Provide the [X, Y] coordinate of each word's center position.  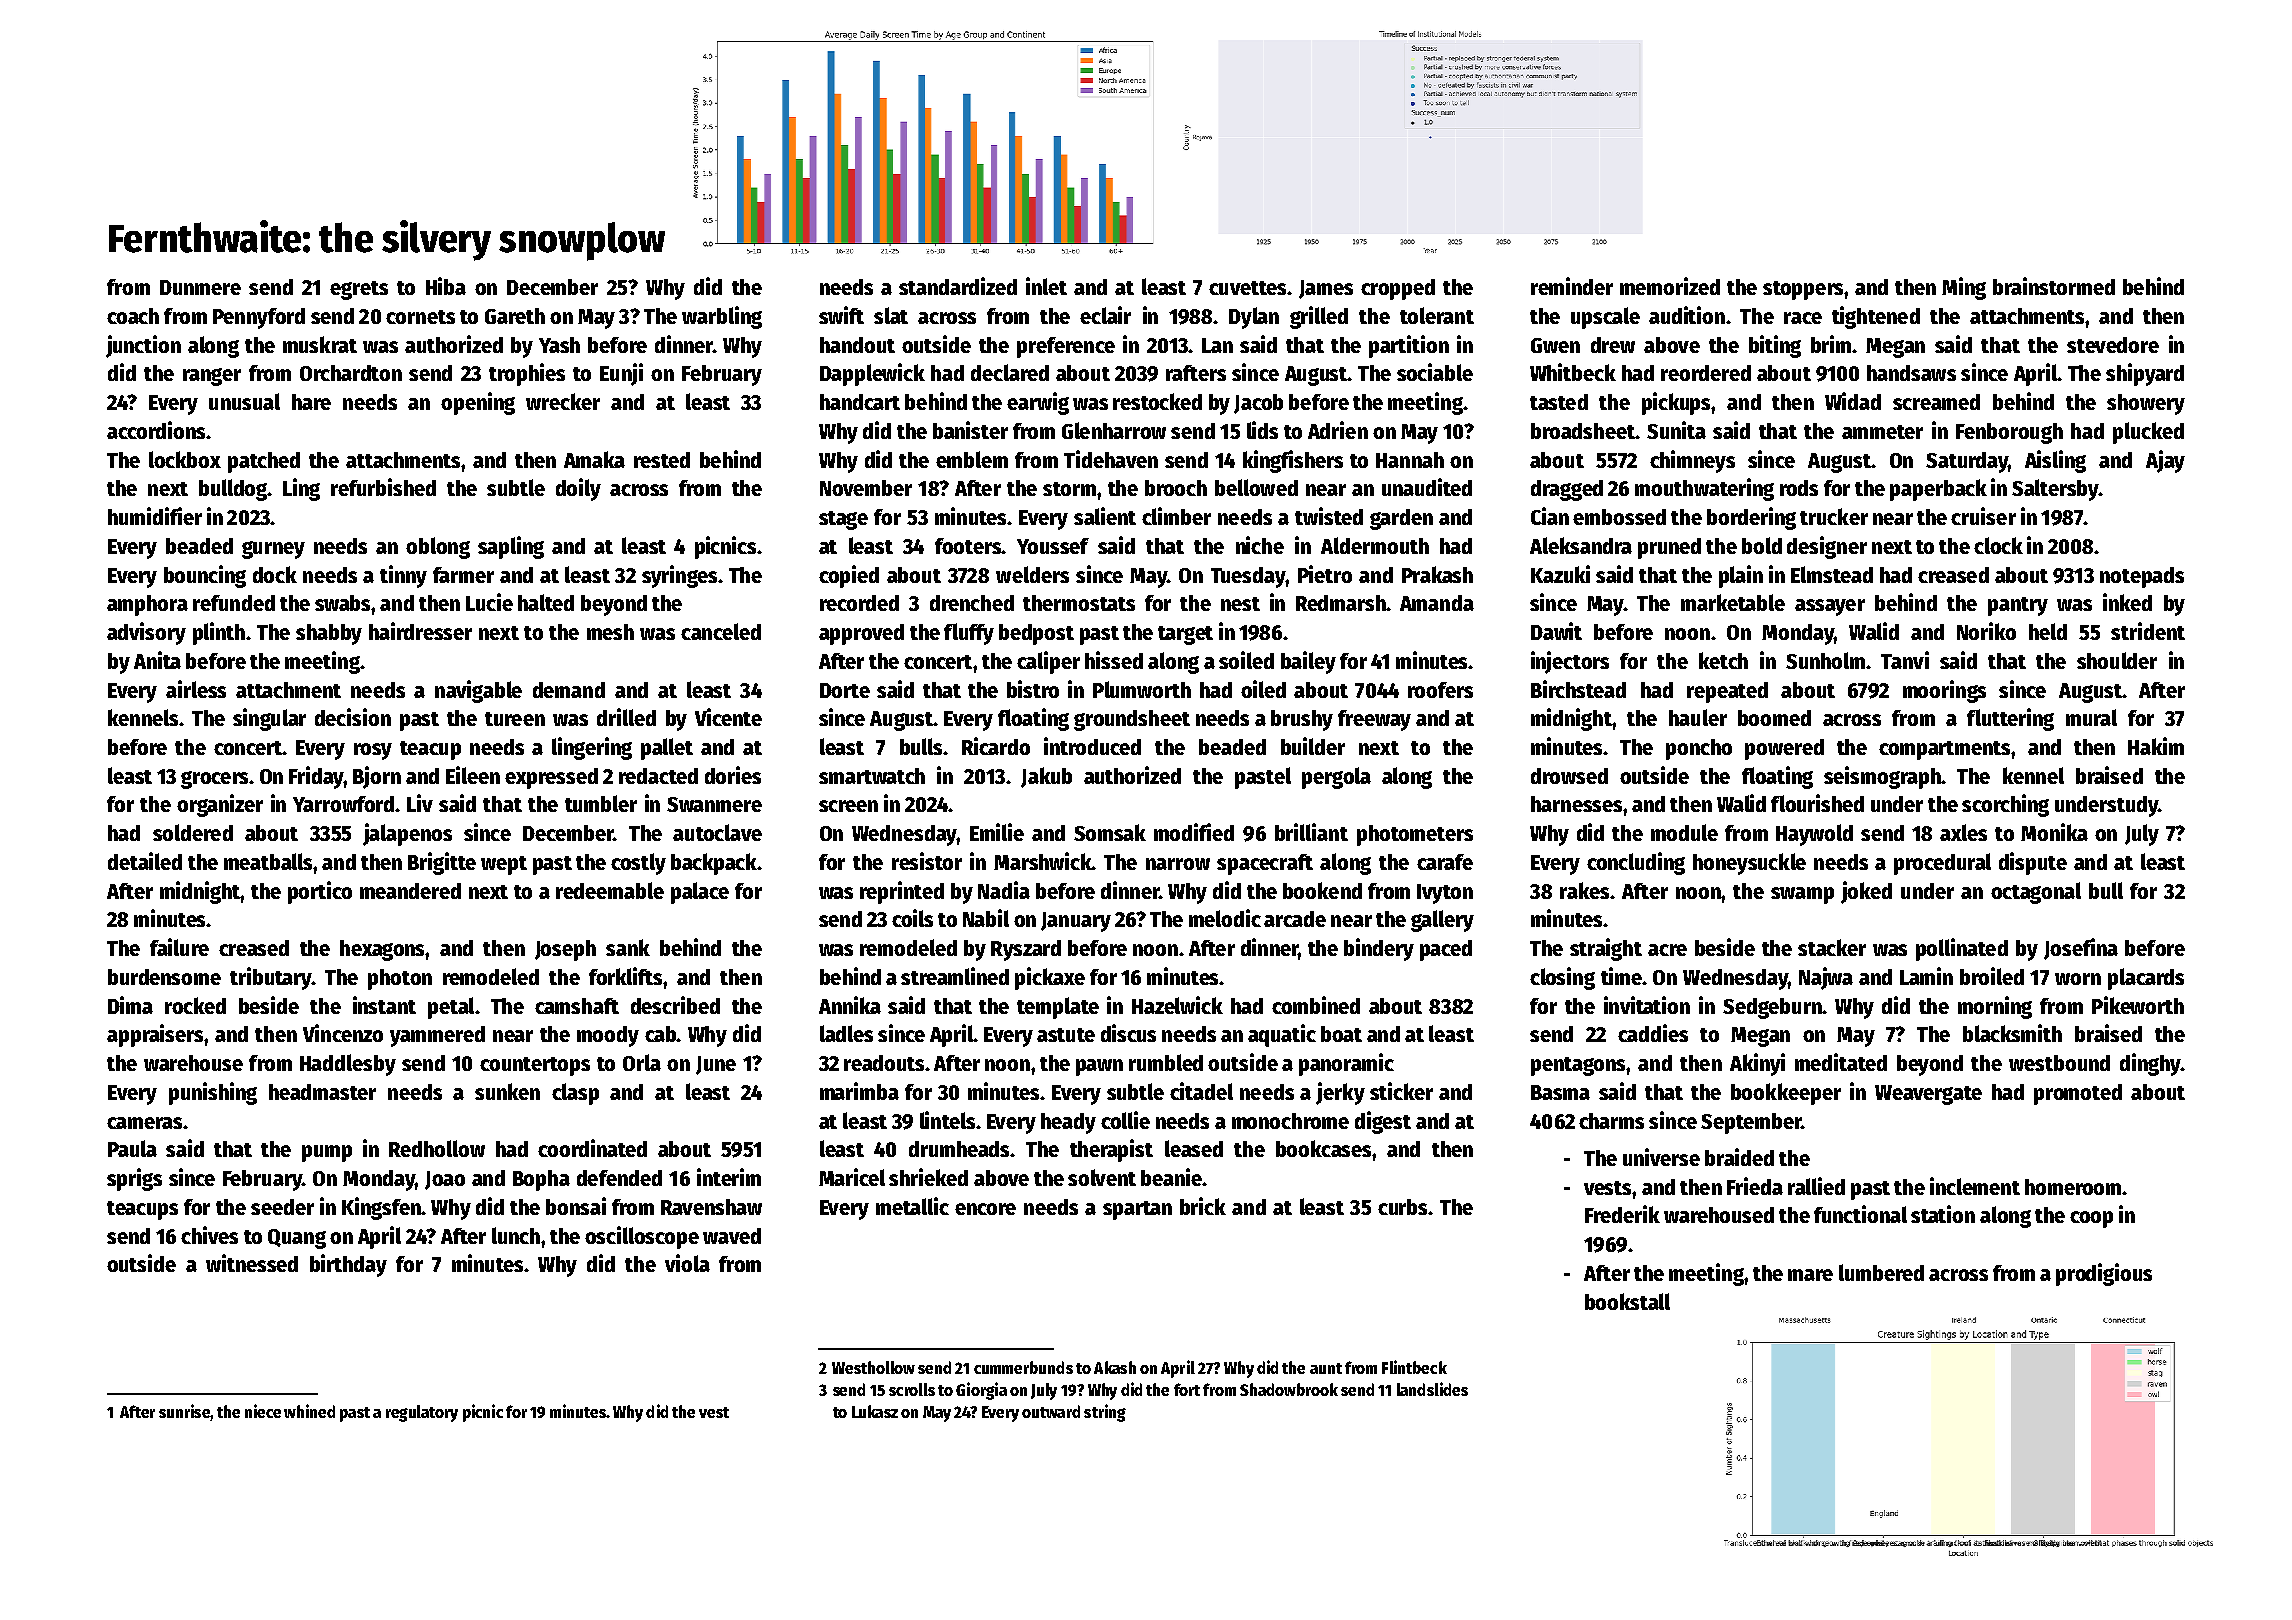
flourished [1817, 803]
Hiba [446, 286]
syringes [679, 576]
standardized [958, 286]
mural [2091, 717]
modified [1194, 832]
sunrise [184, 1411]
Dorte [845, 690]
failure [179, 947]
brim [1831, 344]
